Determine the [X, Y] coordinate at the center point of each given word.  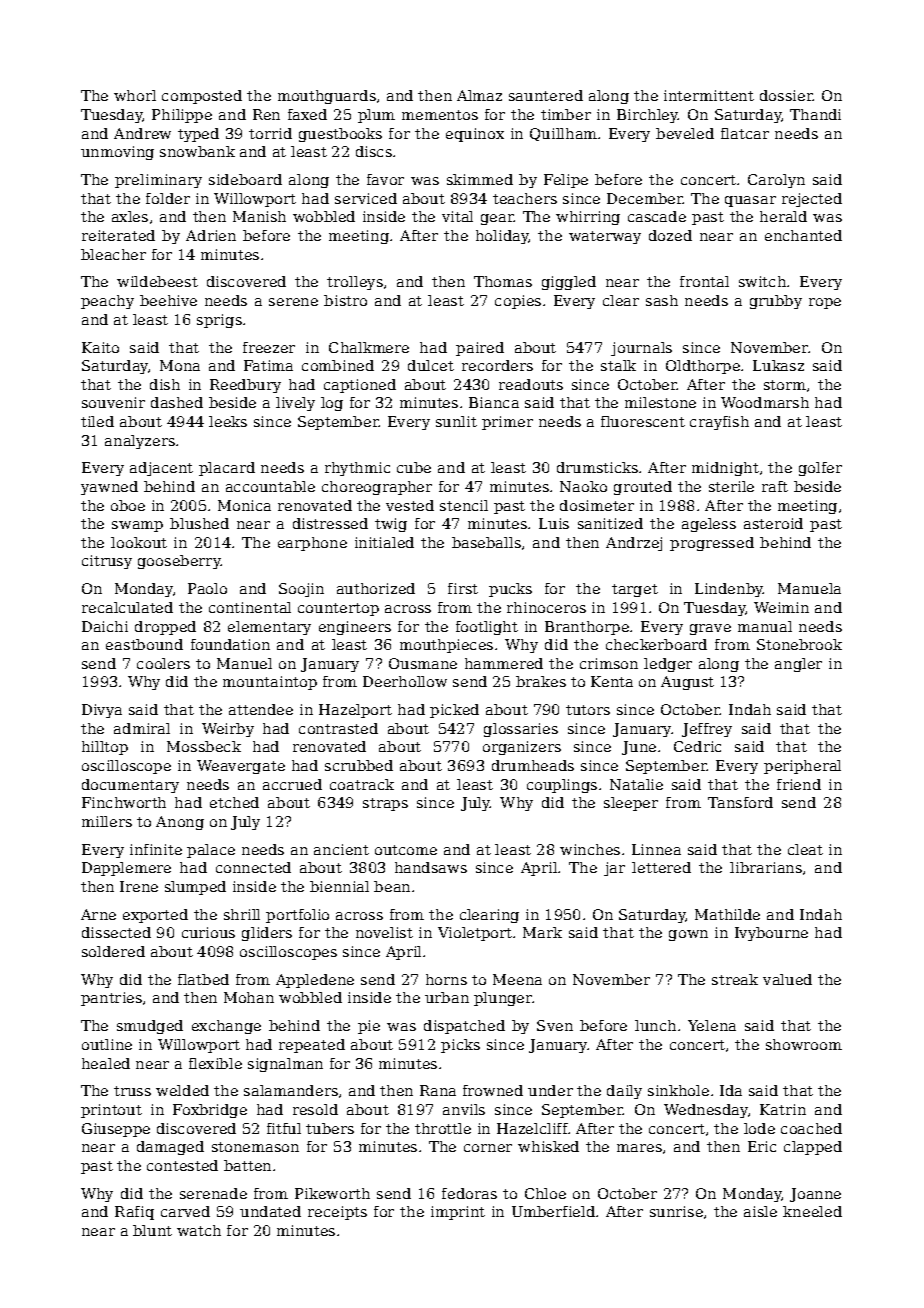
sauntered [546, 95]
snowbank [197, 151]
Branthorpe [587, 628]
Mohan [249, 997]
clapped [813, 1148]
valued [787, 979]
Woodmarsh [765, 402]
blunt [152, 1230]
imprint [458, 1213]
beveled [685, 133]
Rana [438, 1090]
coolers [163, 663]
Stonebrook [799, 644]
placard [227, 469]
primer [507, 423]
